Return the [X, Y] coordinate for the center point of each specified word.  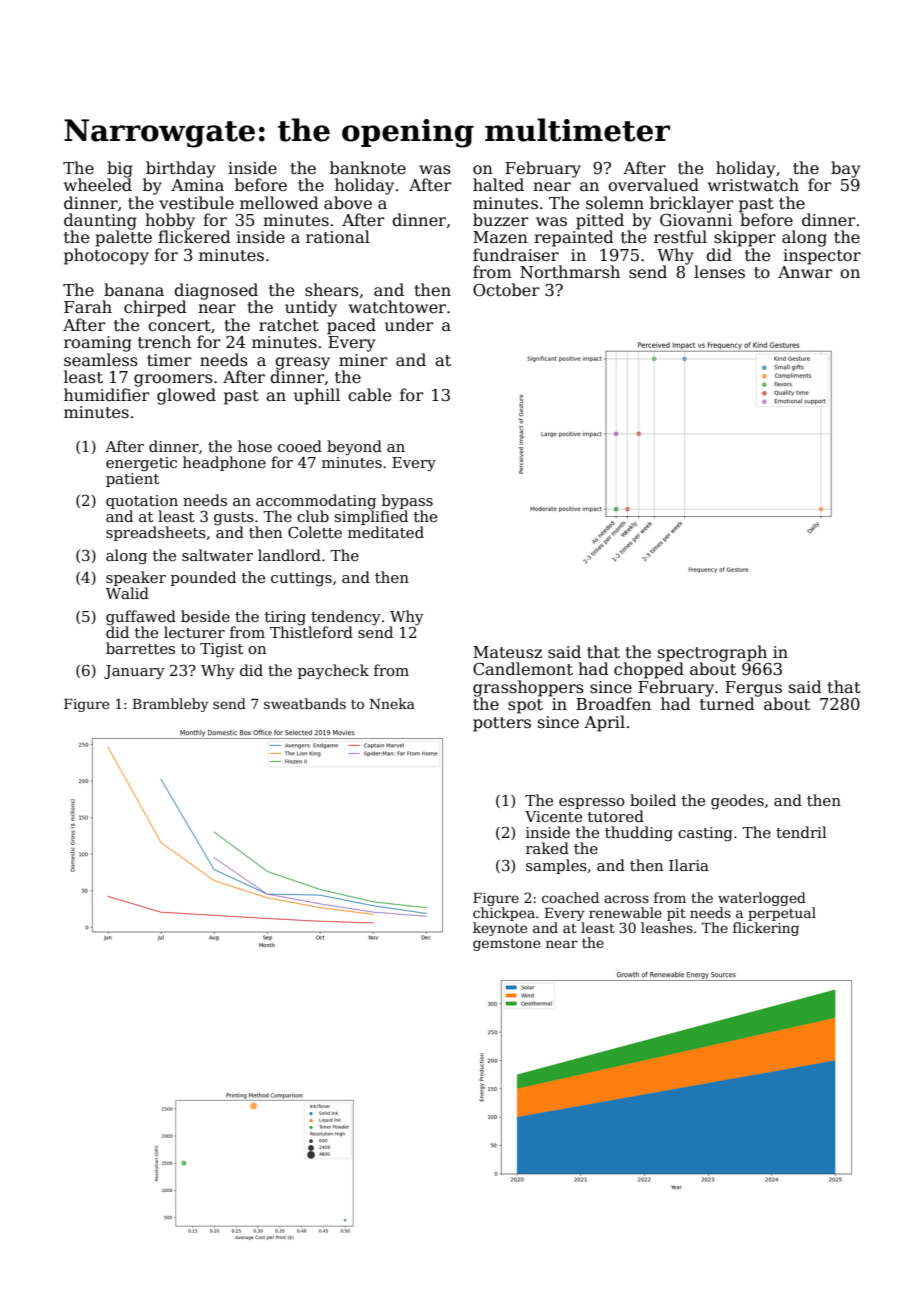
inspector [822, 257]
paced [351, 326]
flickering [766, 929]
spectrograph [712, 653]
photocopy [106, 256]
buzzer [500, 220]
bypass [407, 502]
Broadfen [613, 704]
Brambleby [171, 705]
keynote [500, 929]
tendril [801, 832]
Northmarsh [570, 271]
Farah [88, 307]
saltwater [217, 555]
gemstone [506, 944]
